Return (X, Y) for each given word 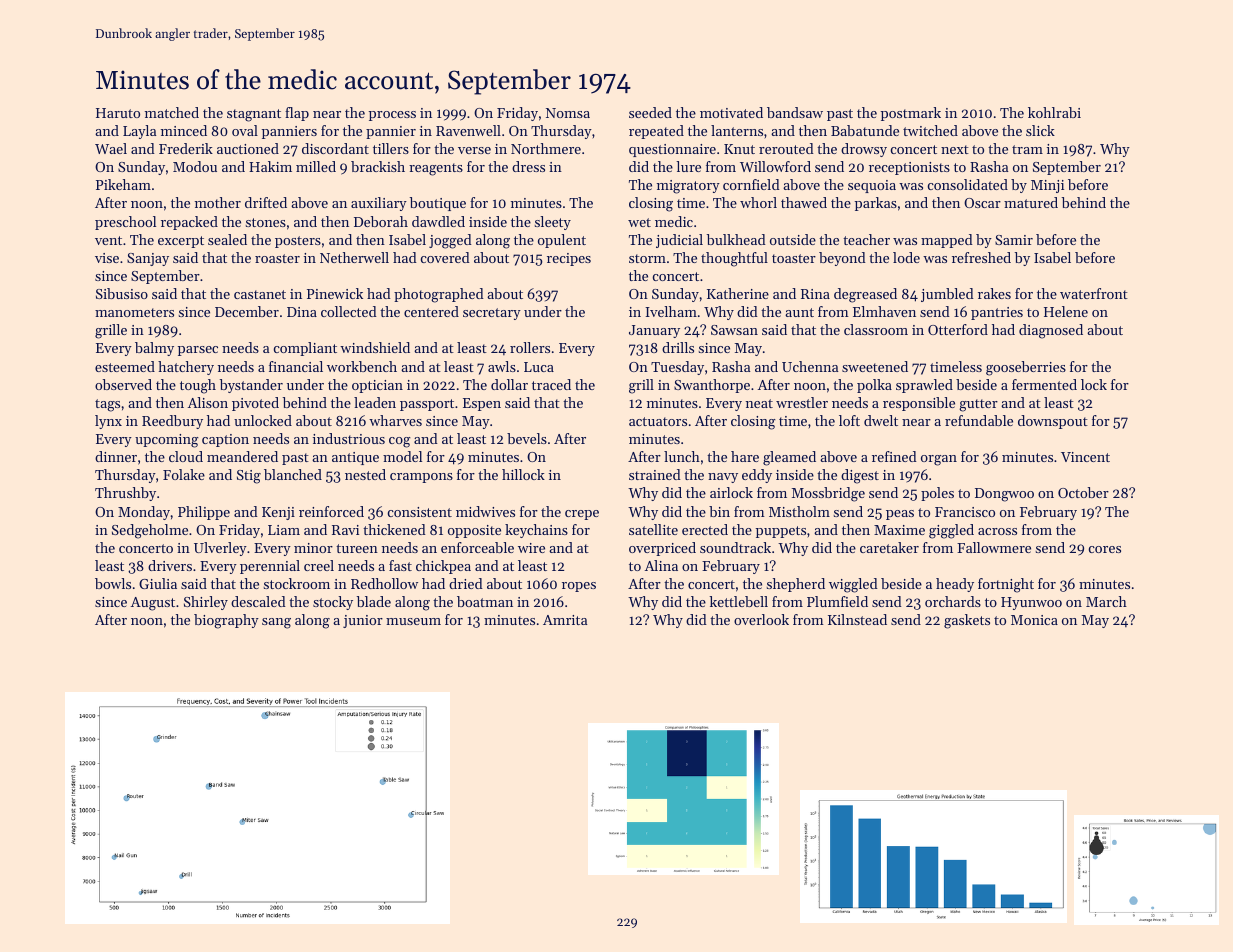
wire (531, 548)
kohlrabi (1054, 112)
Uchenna (810, 366)
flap (297, 114)
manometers (134, 312)
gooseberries (1026, 368)
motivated (731, 112)
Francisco (965, 512)
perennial (270, 567)
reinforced (331, 511)
